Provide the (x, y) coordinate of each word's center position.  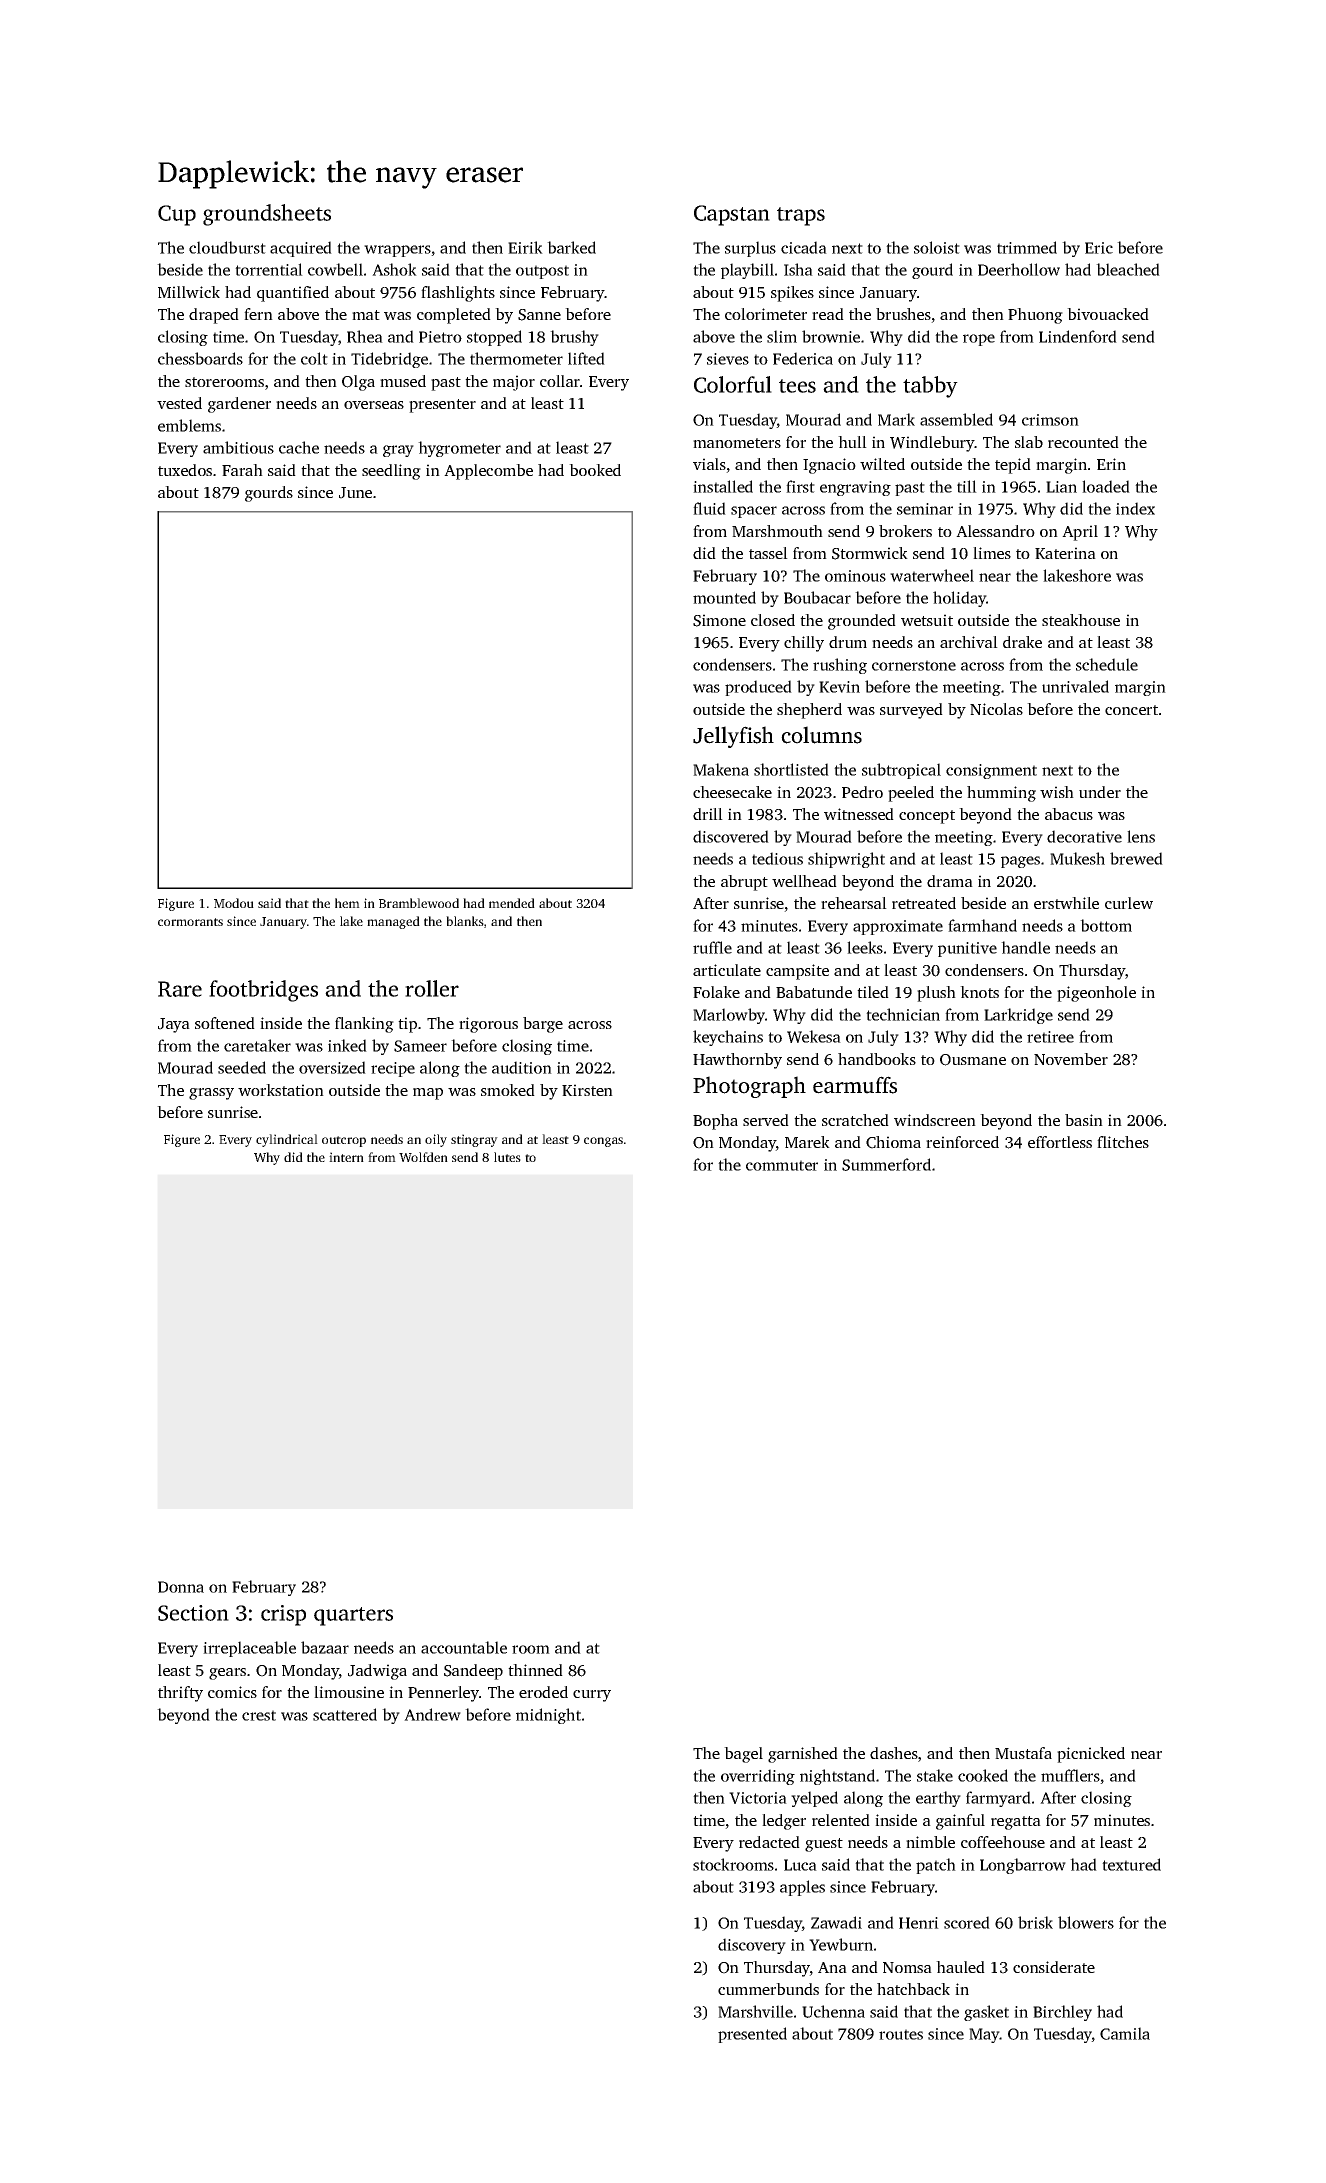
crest (259, 1715)
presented (752, 2035)
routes (901, 2034)
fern (258, 314)
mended (512, 903)
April (1080, 533)
